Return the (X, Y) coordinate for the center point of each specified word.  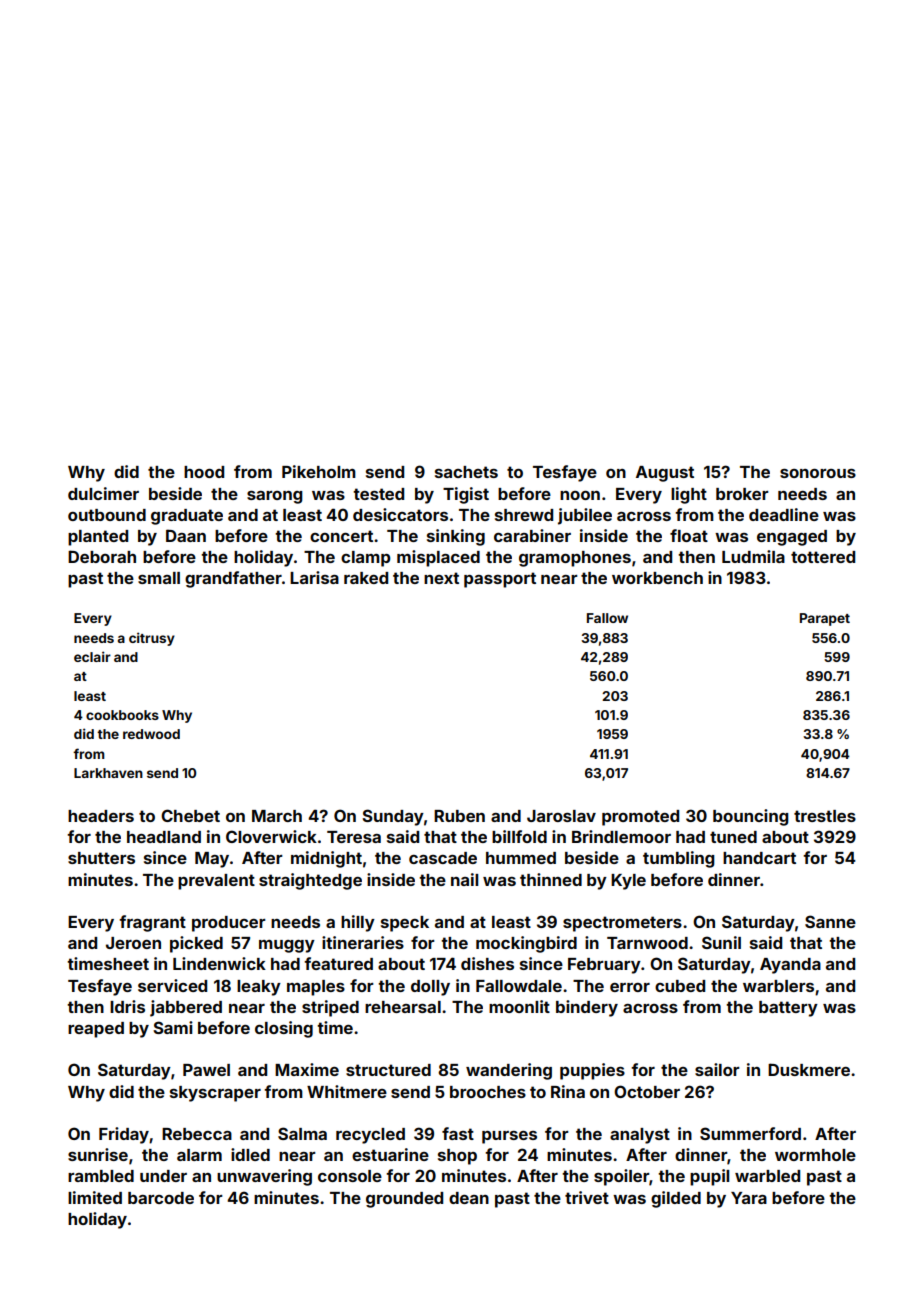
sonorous (818, 473)
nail (464, 879)
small (159, 578)
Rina (568, 1091)
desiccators (400, 514)
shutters (101, 858)
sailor (717, 1069)
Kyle (628, 882)
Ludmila (753, 556)
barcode (161, 1198)
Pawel (206, 1070)
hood (204, 472)
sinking (456, 537)
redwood (151, 734)
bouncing (751, 817)
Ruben (459, 816)
